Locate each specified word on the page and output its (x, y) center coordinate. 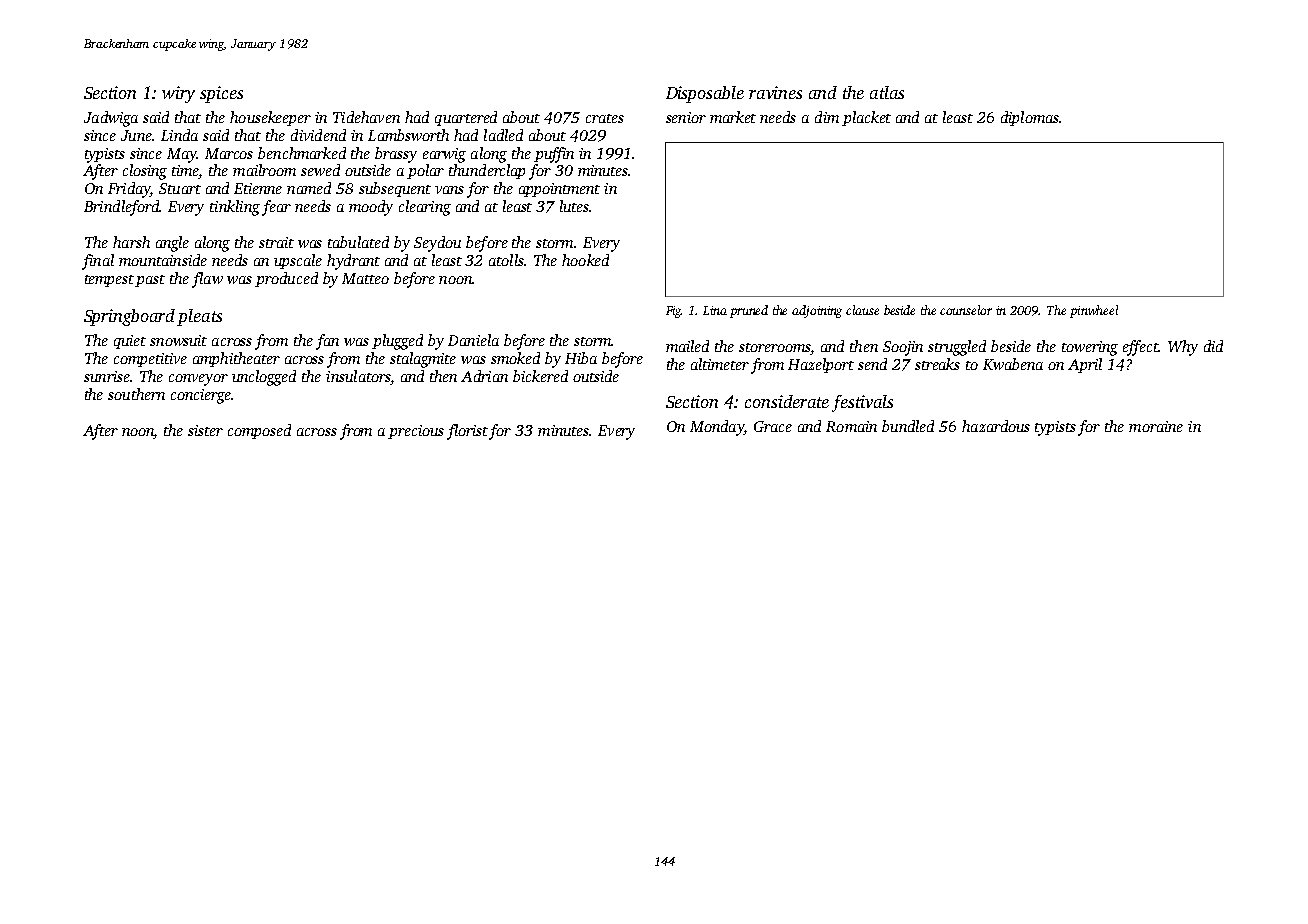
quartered (466, 118)
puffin (554, 155)
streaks (937, 364)
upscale (298, 261)
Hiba (581, 358)
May (182, 155)
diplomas (1030, 118)
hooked (585, 260)
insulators (358, 376)
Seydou (437, 244)
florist (467, 432)
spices (221, 94)
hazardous (996, 426)
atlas (887, 92)
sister (205, 430)
